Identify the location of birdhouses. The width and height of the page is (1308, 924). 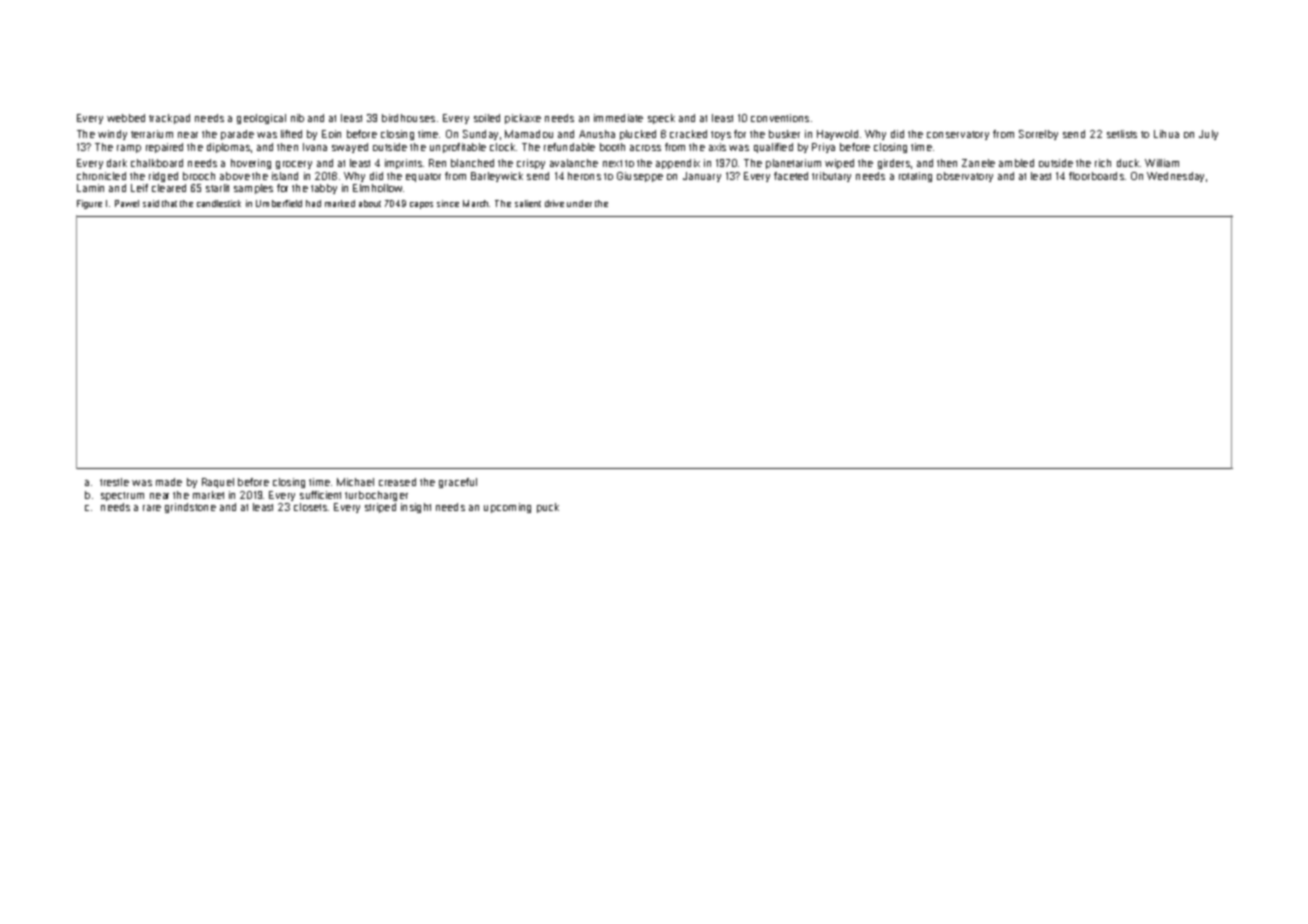
(408, 118).
